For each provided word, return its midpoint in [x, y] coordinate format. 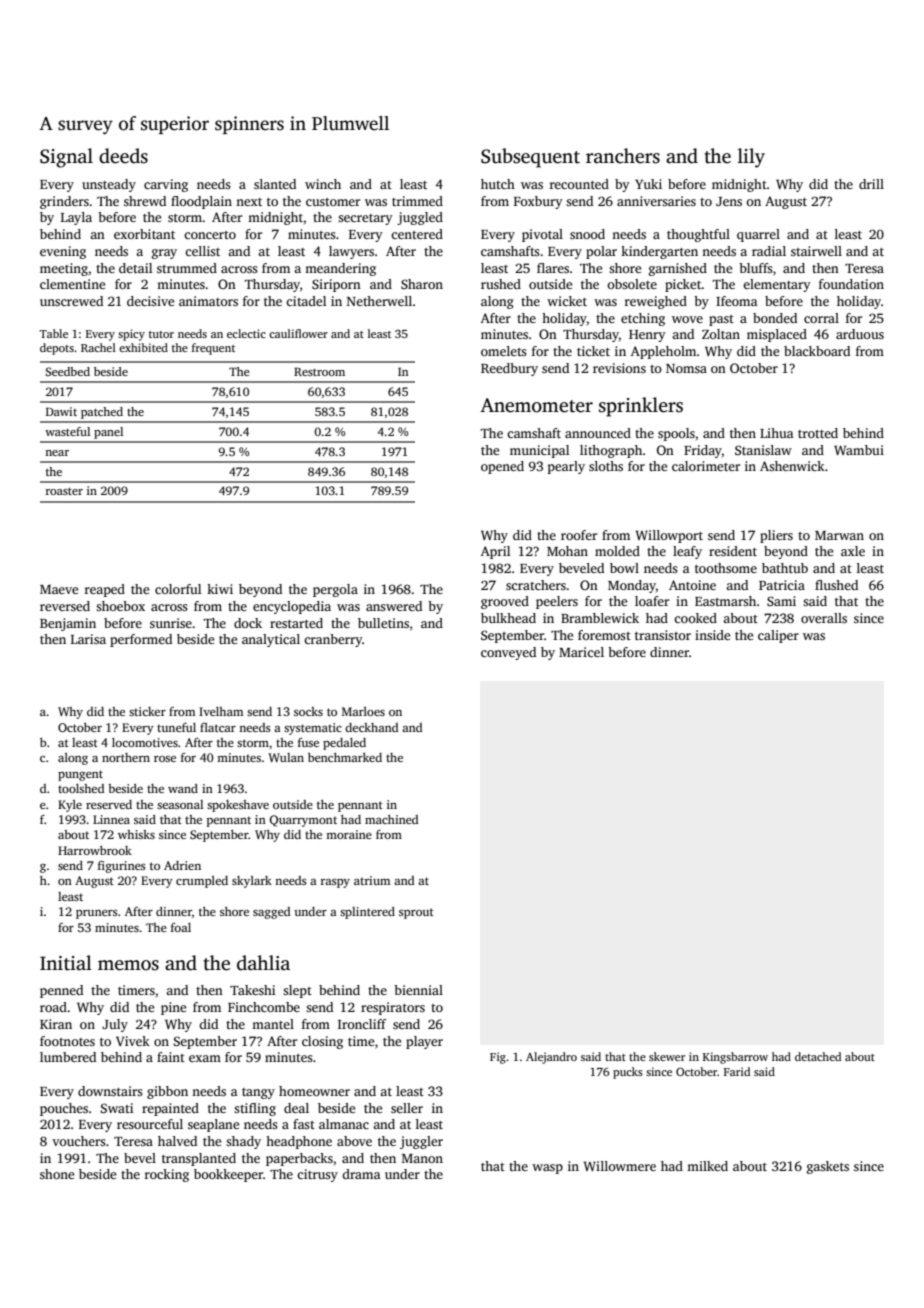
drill [871, 184]
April [495, 552]
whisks [136, 834]
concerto [210, 235]
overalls [824, 618]
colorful [178, 589]
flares [553, 268]
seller [407, 1108]
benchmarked [345, 757]
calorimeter [706, 466]
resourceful [150, 1124]
